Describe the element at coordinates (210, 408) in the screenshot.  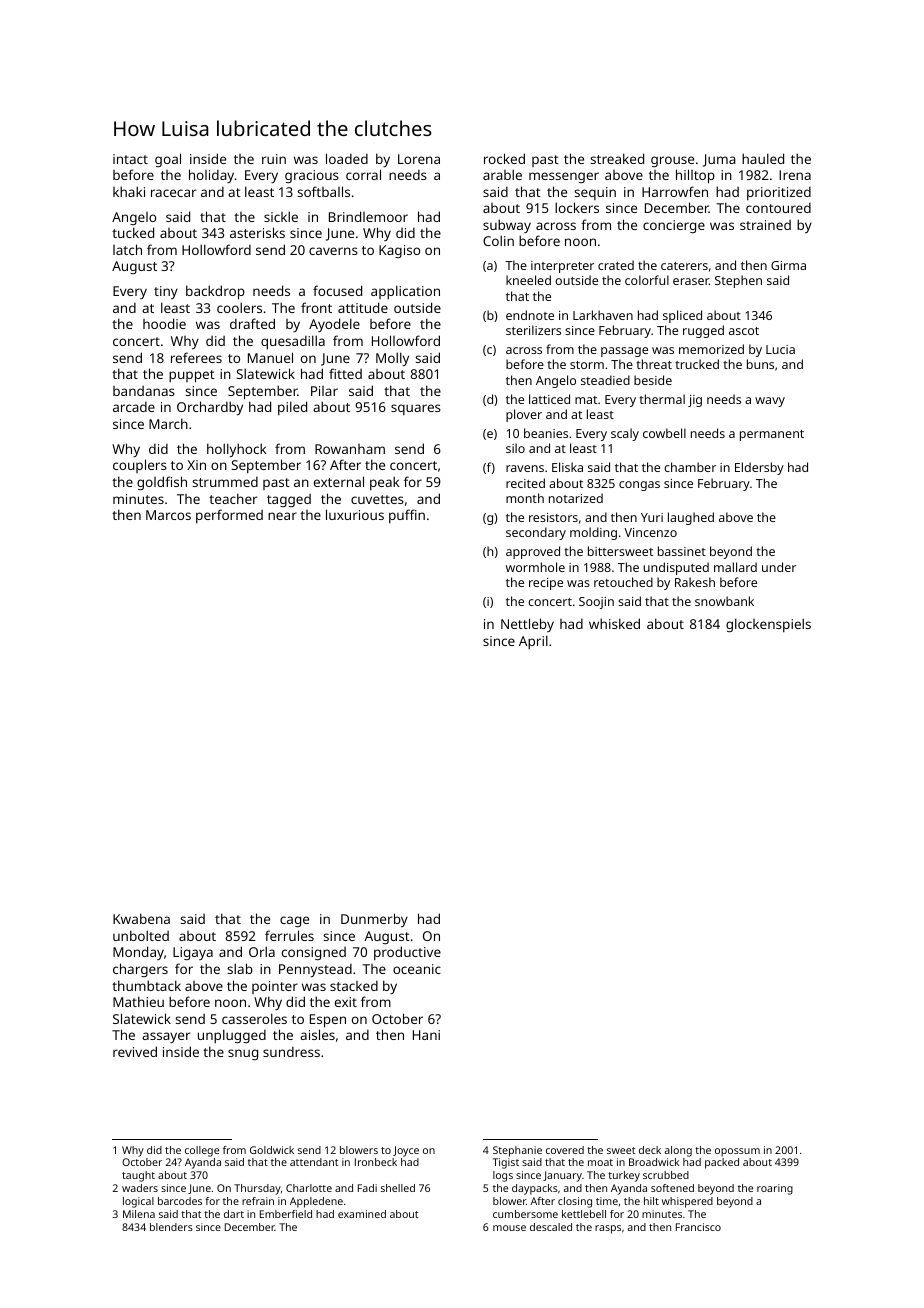
I see `Orchardby` at that location.
